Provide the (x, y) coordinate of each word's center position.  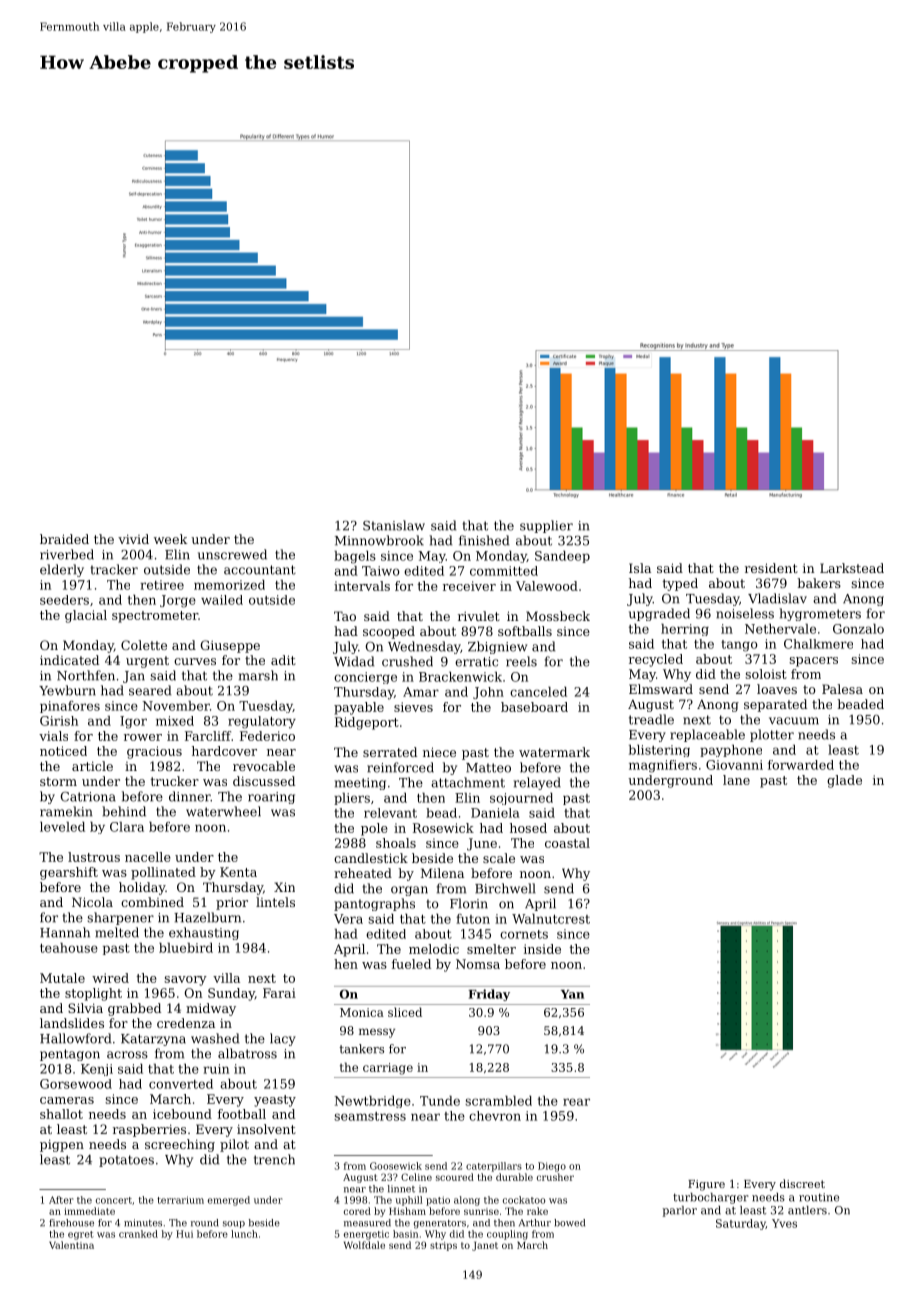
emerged (229, 1201)
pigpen (62, 1145)
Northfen (86, 675)
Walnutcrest (551, 919)
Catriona (88, 797)
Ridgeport (367, 723)
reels (521, 661)
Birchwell (505, 888)
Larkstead (852, 568)
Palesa (842, 689)
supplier (546, 526)
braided (64, 539)
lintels (275, 902)
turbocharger (711, 1198)
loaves (777, 689)
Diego (552, 1167)
